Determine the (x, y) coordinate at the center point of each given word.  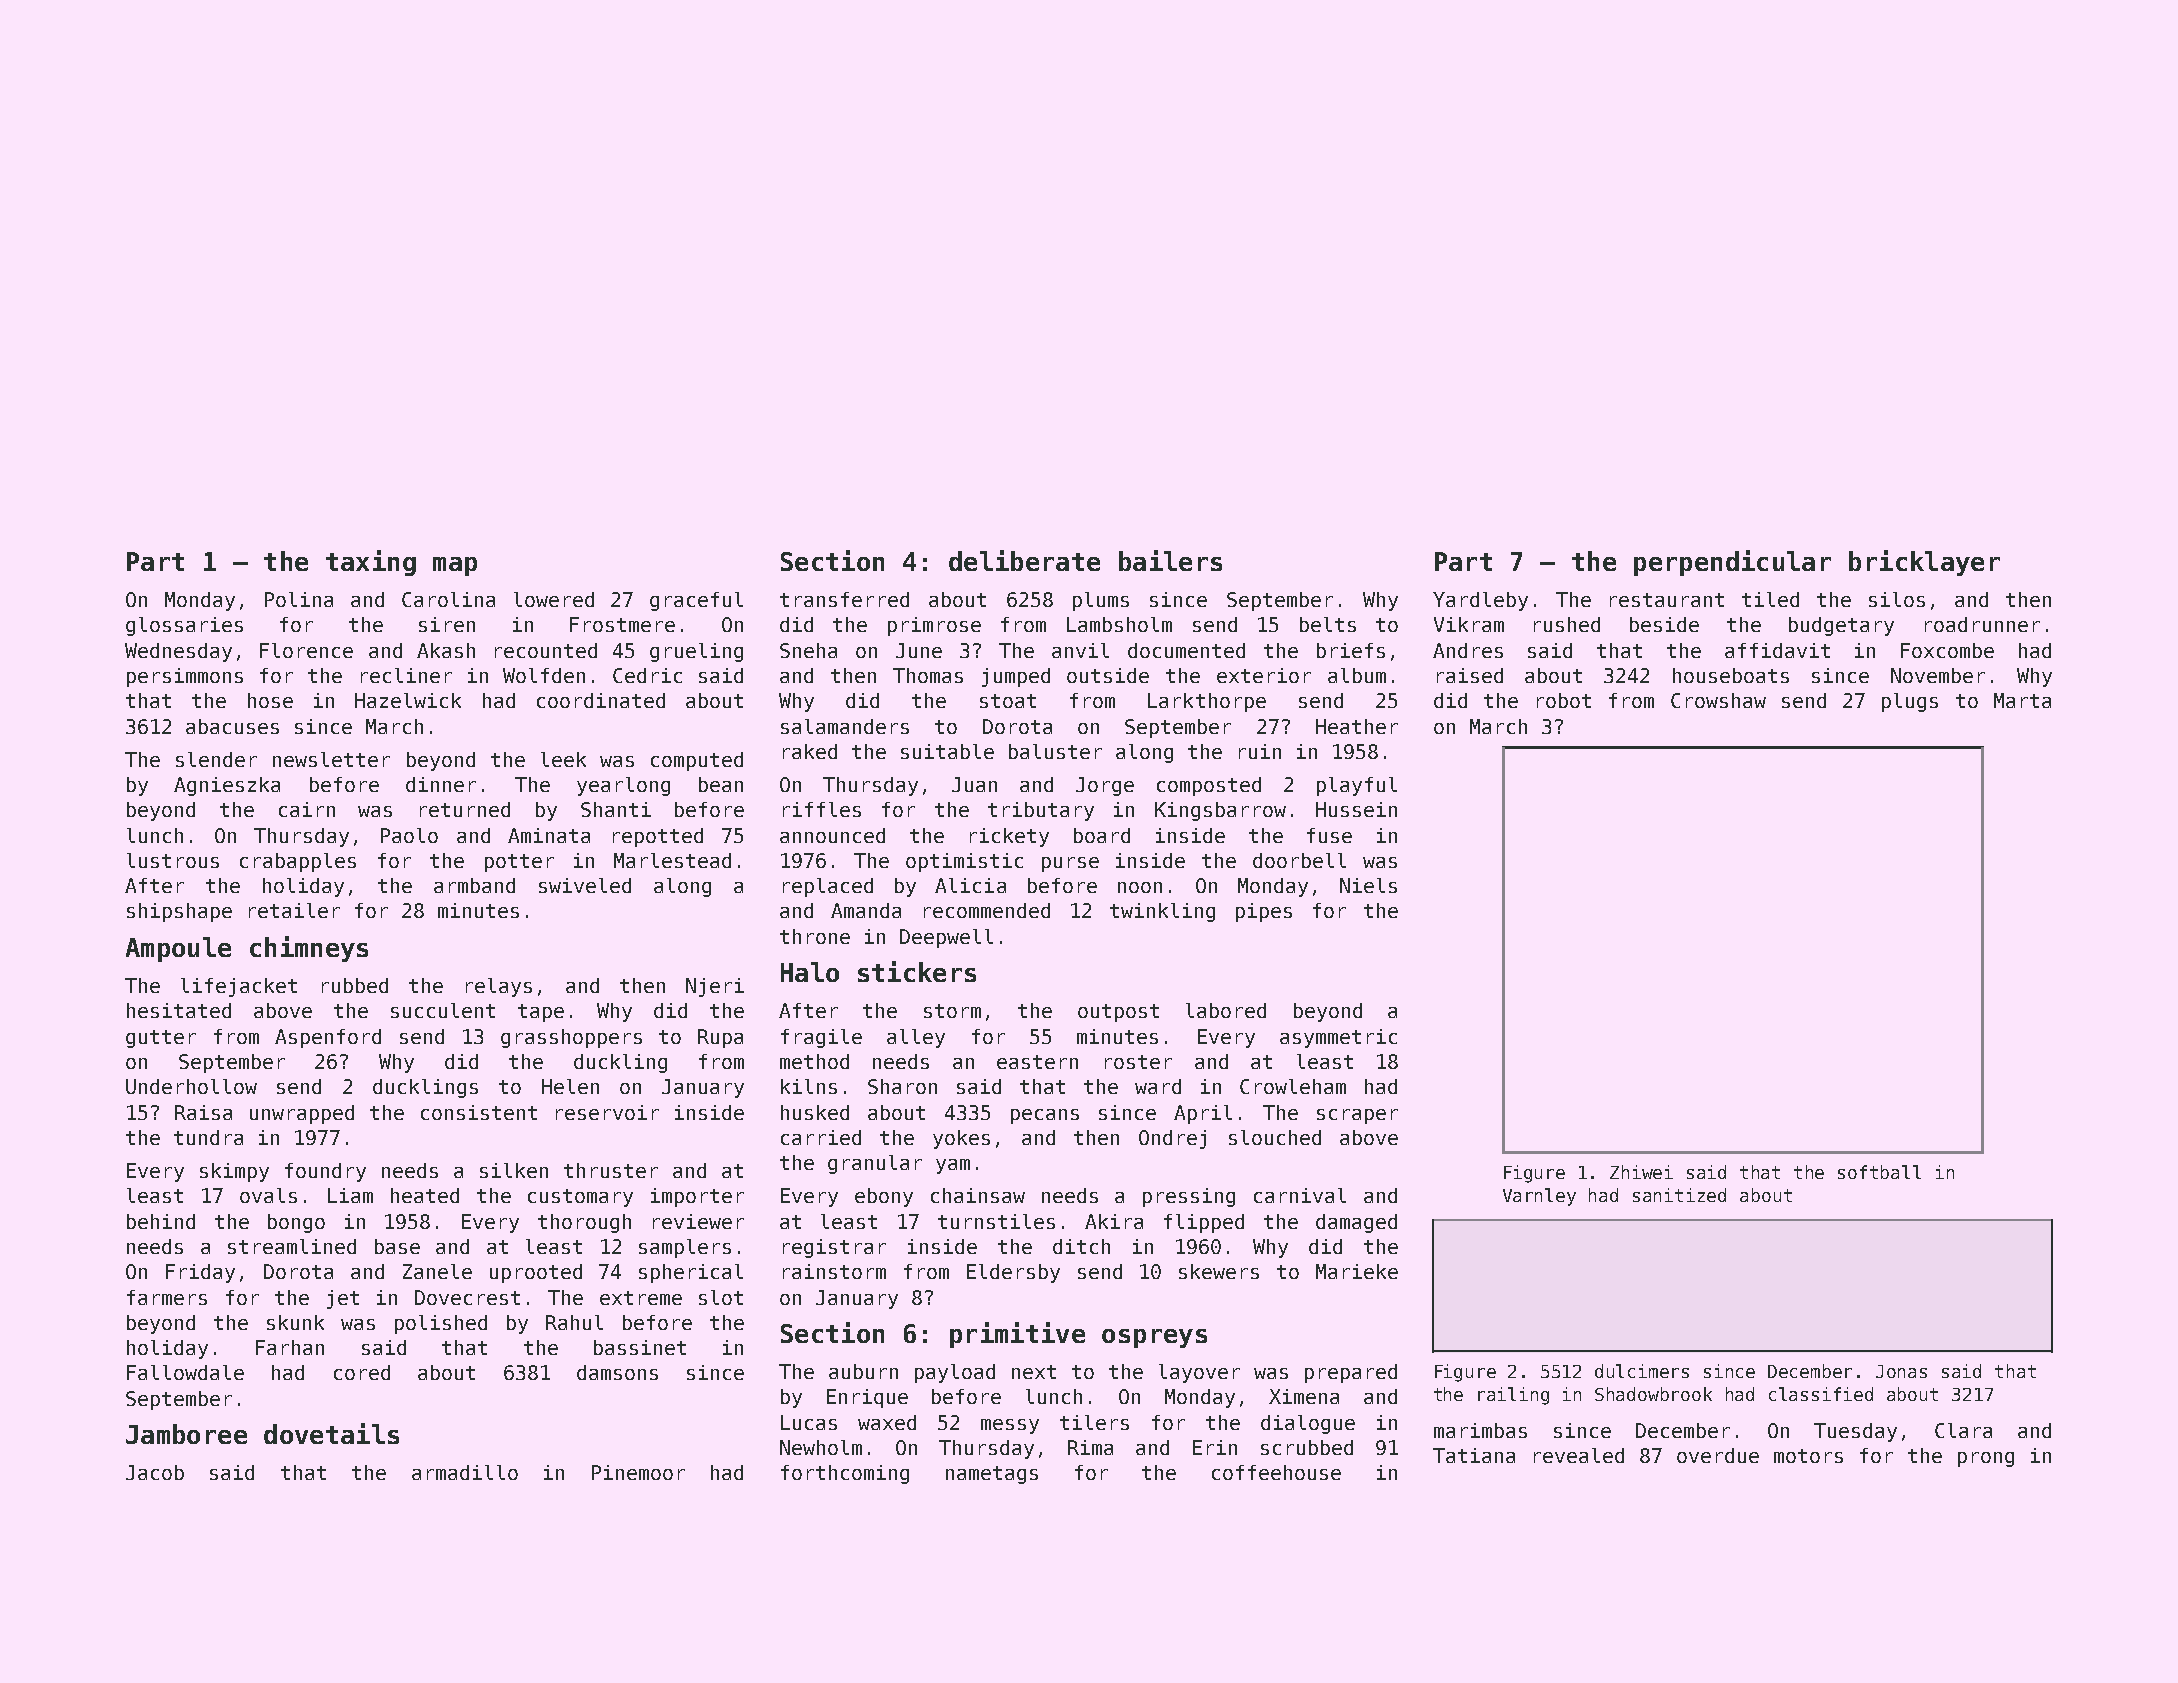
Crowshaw (1718, 700)
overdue (1718, 1455)
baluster (1055, 751)
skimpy (234, 1172)
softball (1879, 1172)
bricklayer (1924, 563)
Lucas (809, 1422)
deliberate (1024, 560)
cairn (307, 809)
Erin (1215, 1447)
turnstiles (996, 1221)
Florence (306, 650)
